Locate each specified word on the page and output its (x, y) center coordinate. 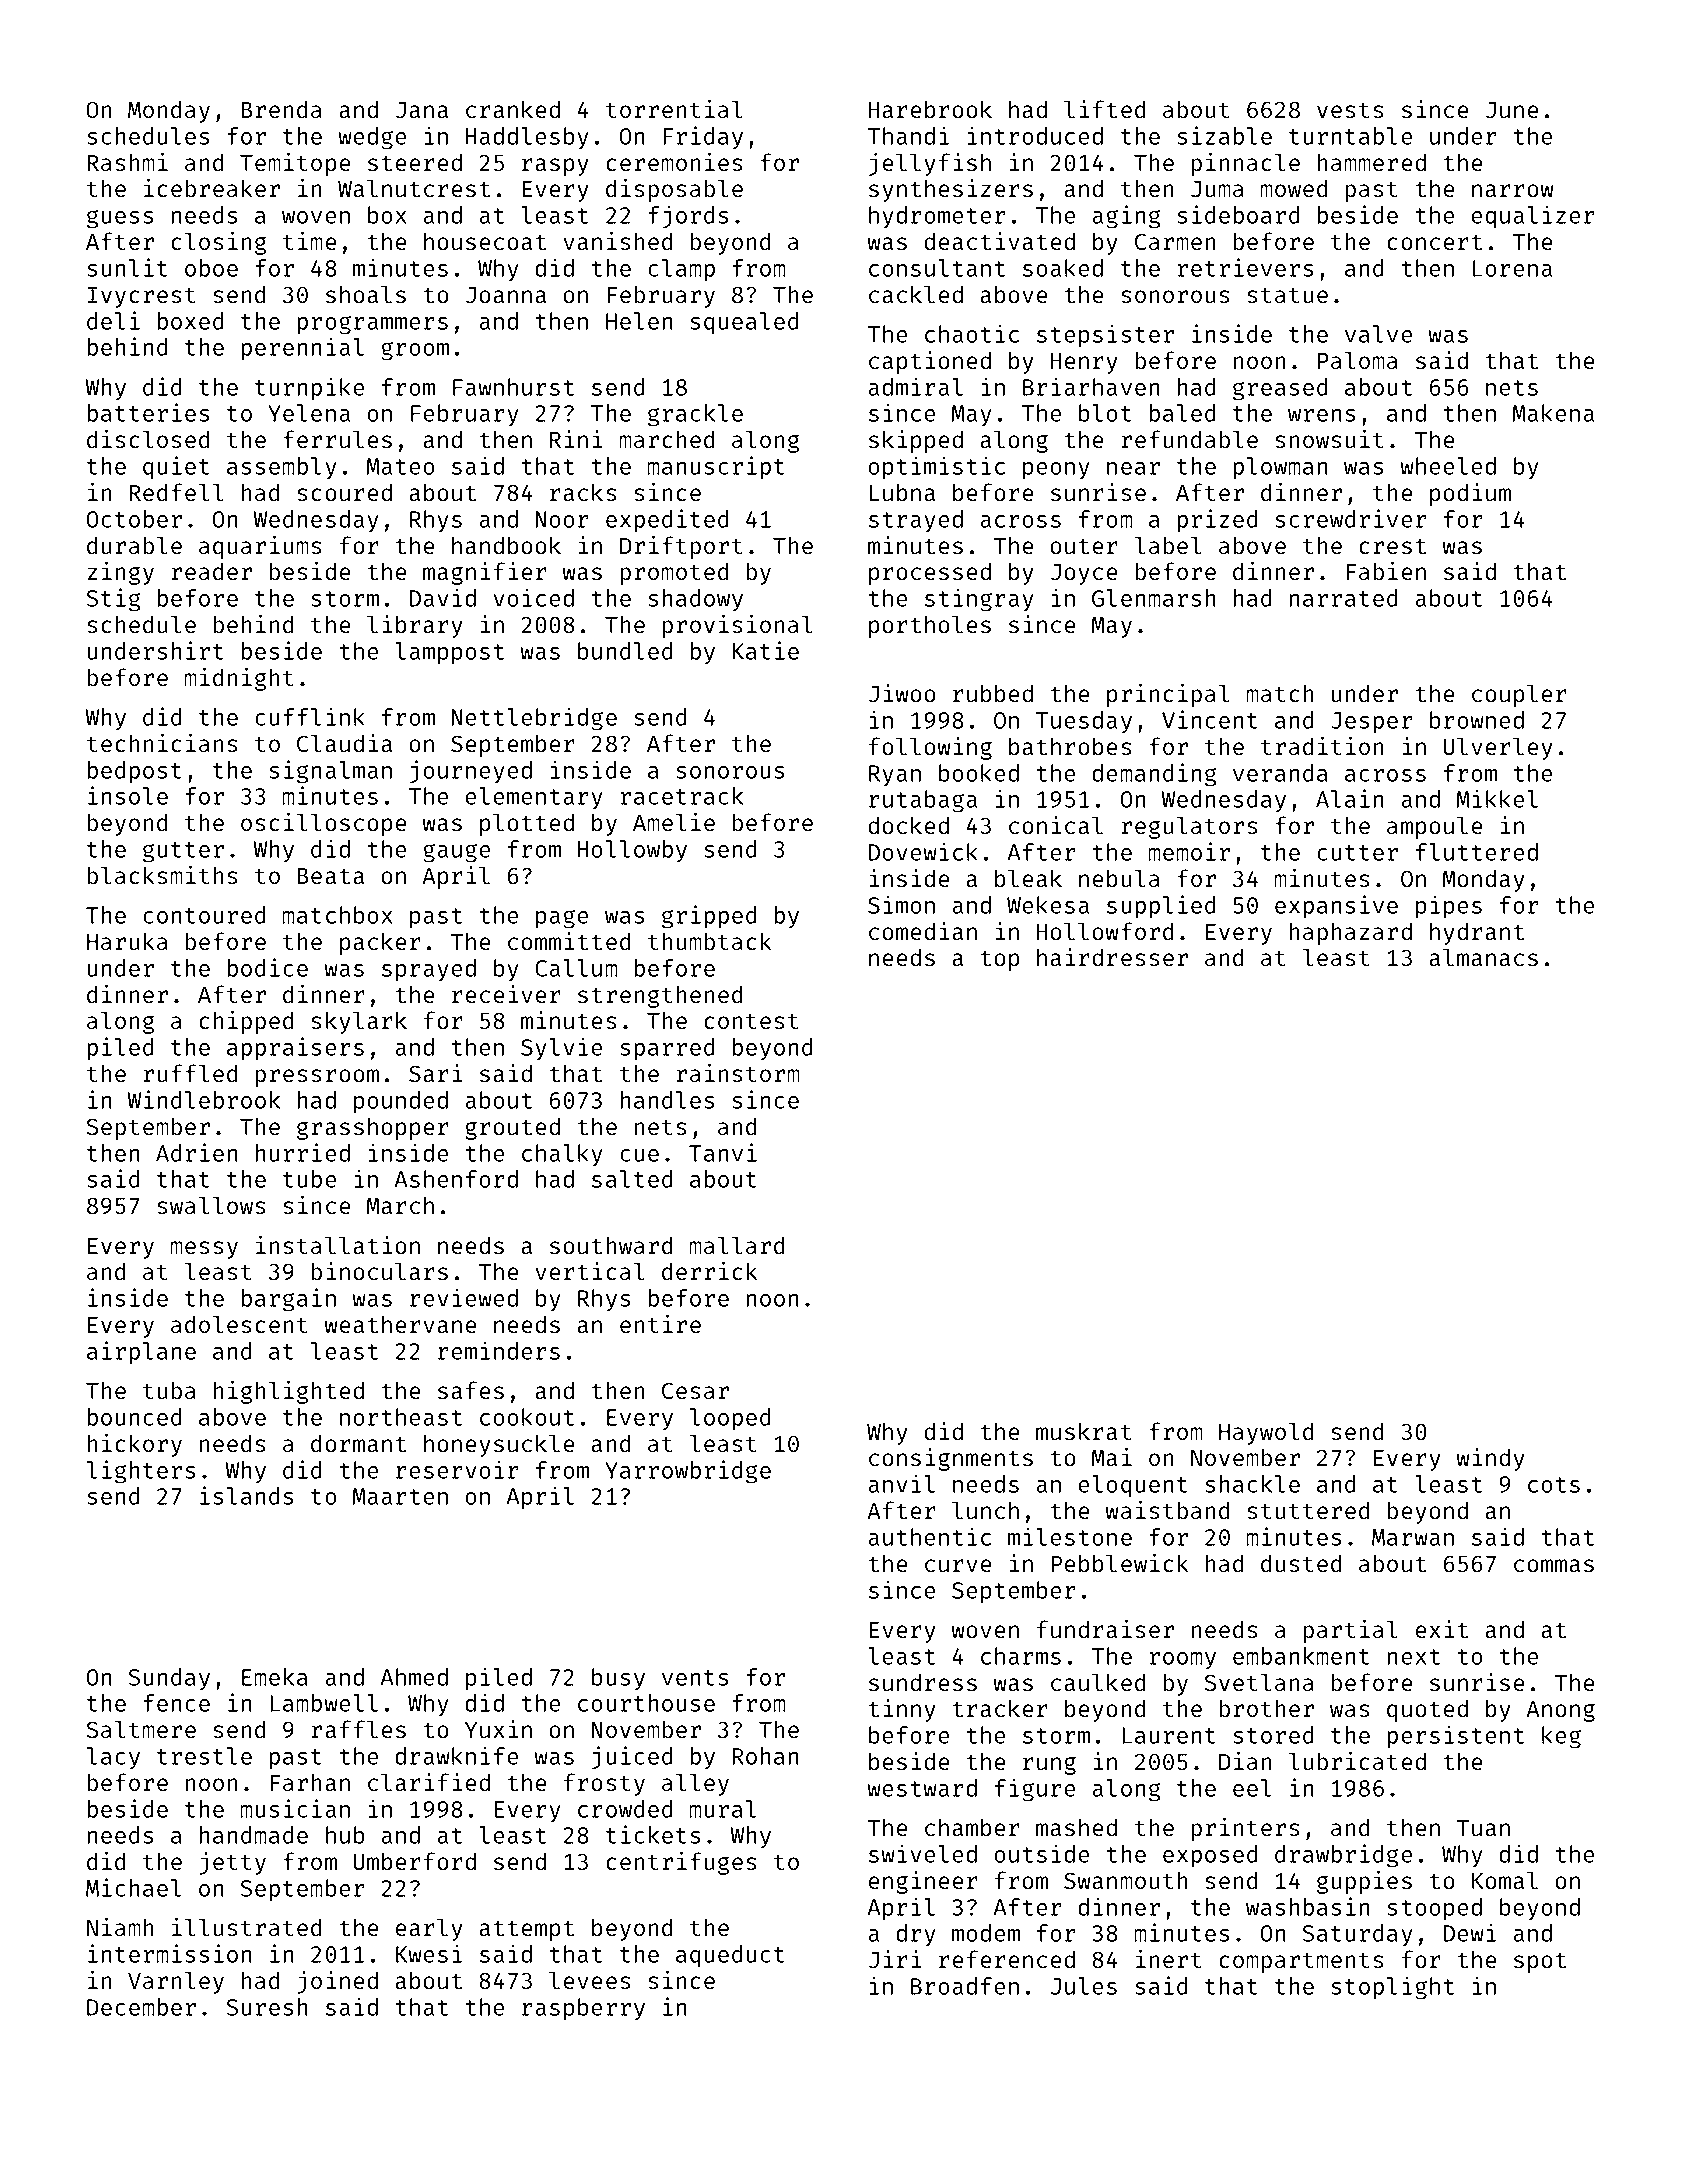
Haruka (127, 941)
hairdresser (1112, 957)
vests (1350, 110)
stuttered (1308, 1510)
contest (751, 1021)
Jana (422, 110)
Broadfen (965, 1986)
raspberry (583, 2009)
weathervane (400, 1324)
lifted (1104, 109)
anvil (901, 1483)
